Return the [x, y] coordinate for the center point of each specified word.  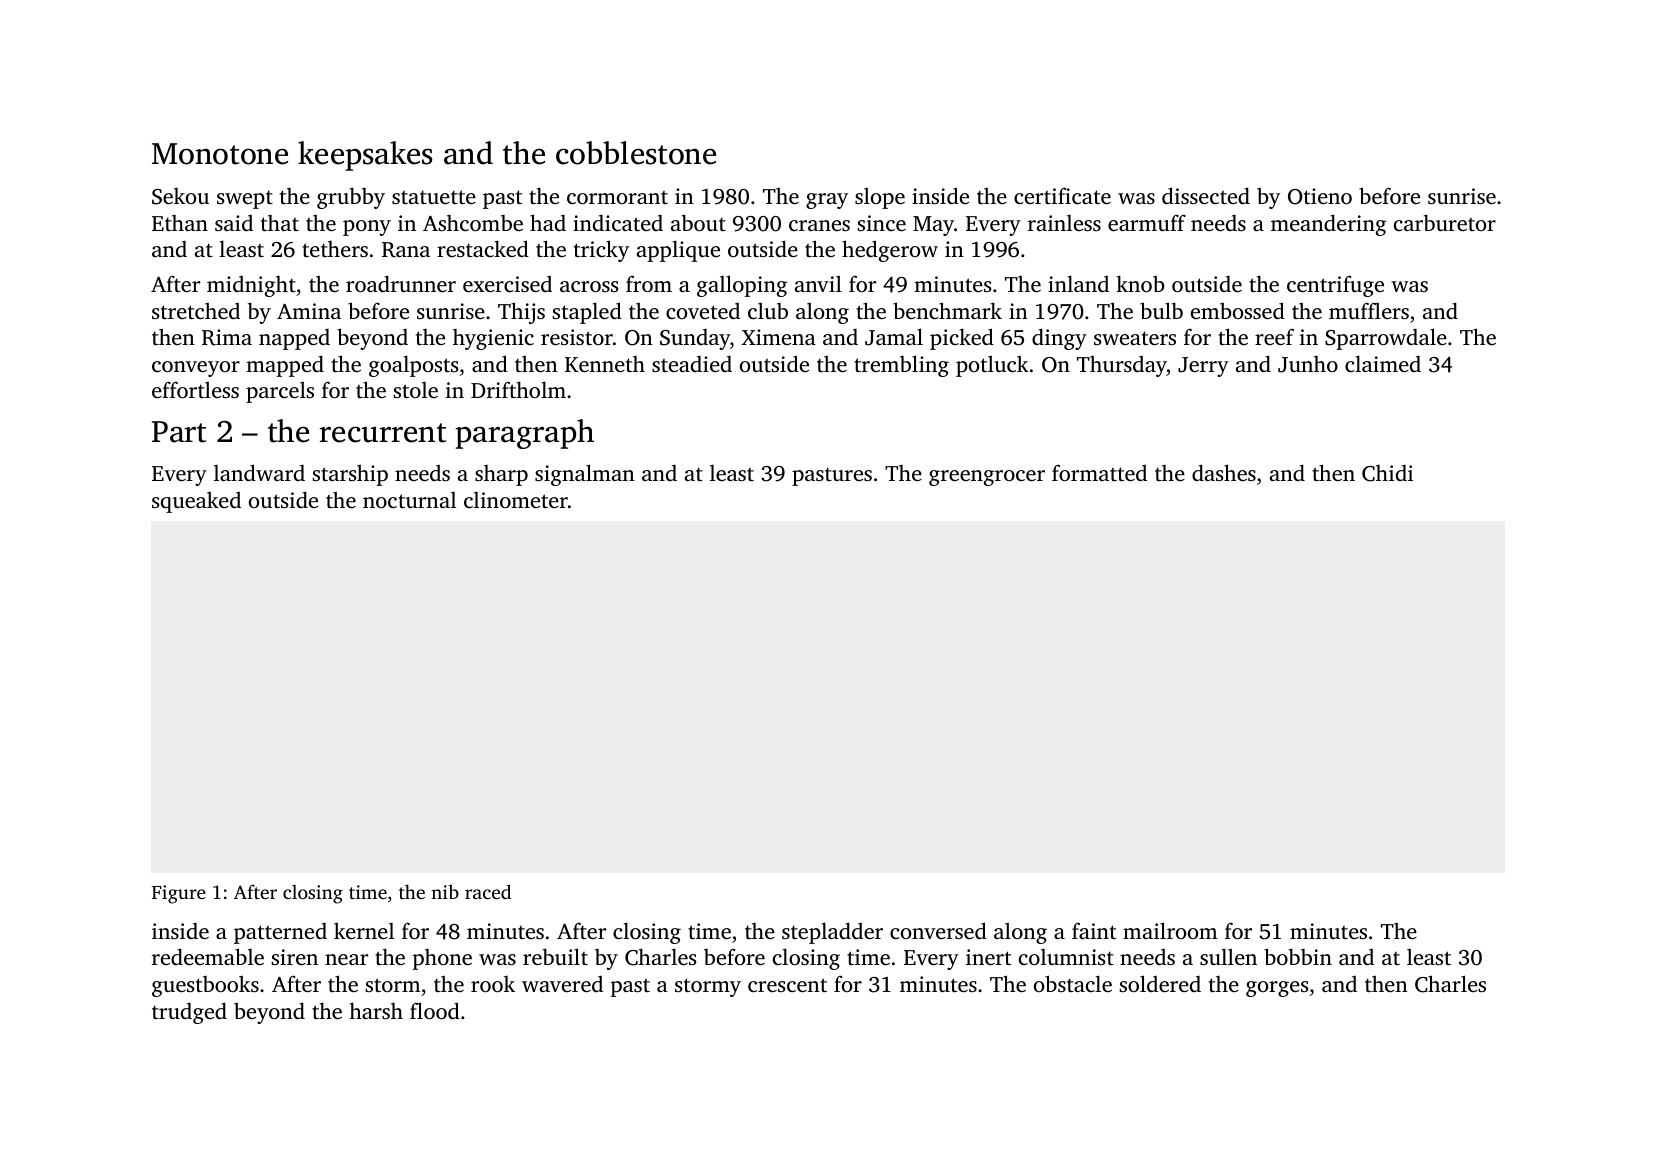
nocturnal [409, 500]
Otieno [1320, 196]
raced [488, 891]
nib [445, 891]
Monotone [220, 154]
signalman [585, 475]
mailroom [1170, 930]
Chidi [1387, 473]
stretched [196, 311]
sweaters [1135, 338]
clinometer [516, 500]
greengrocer [987, 478]
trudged [189, 1013]
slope [880, 198]
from [649, 283]
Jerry [1203, 367]
